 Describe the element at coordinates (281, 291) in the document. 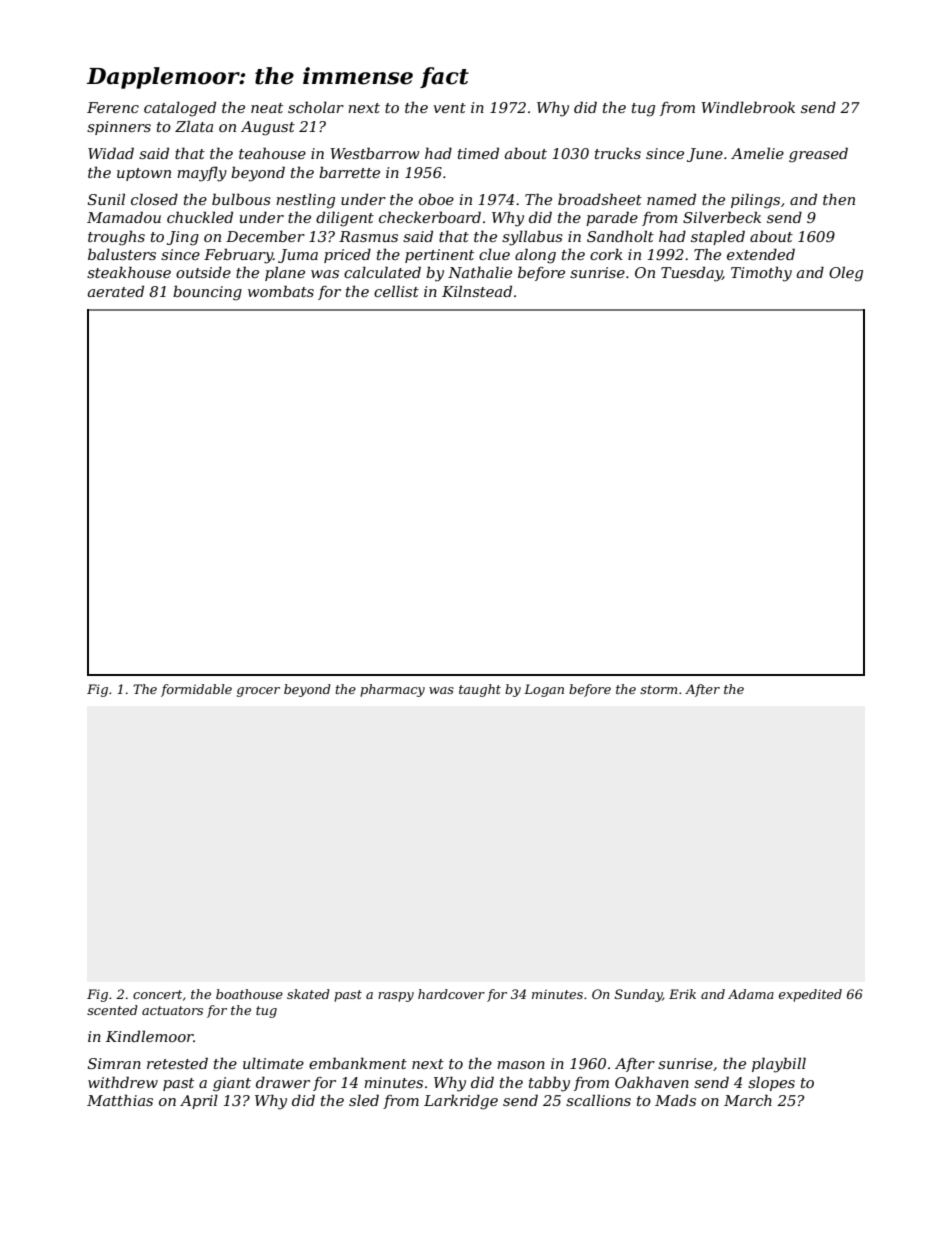

I see `wombats` at that location.
